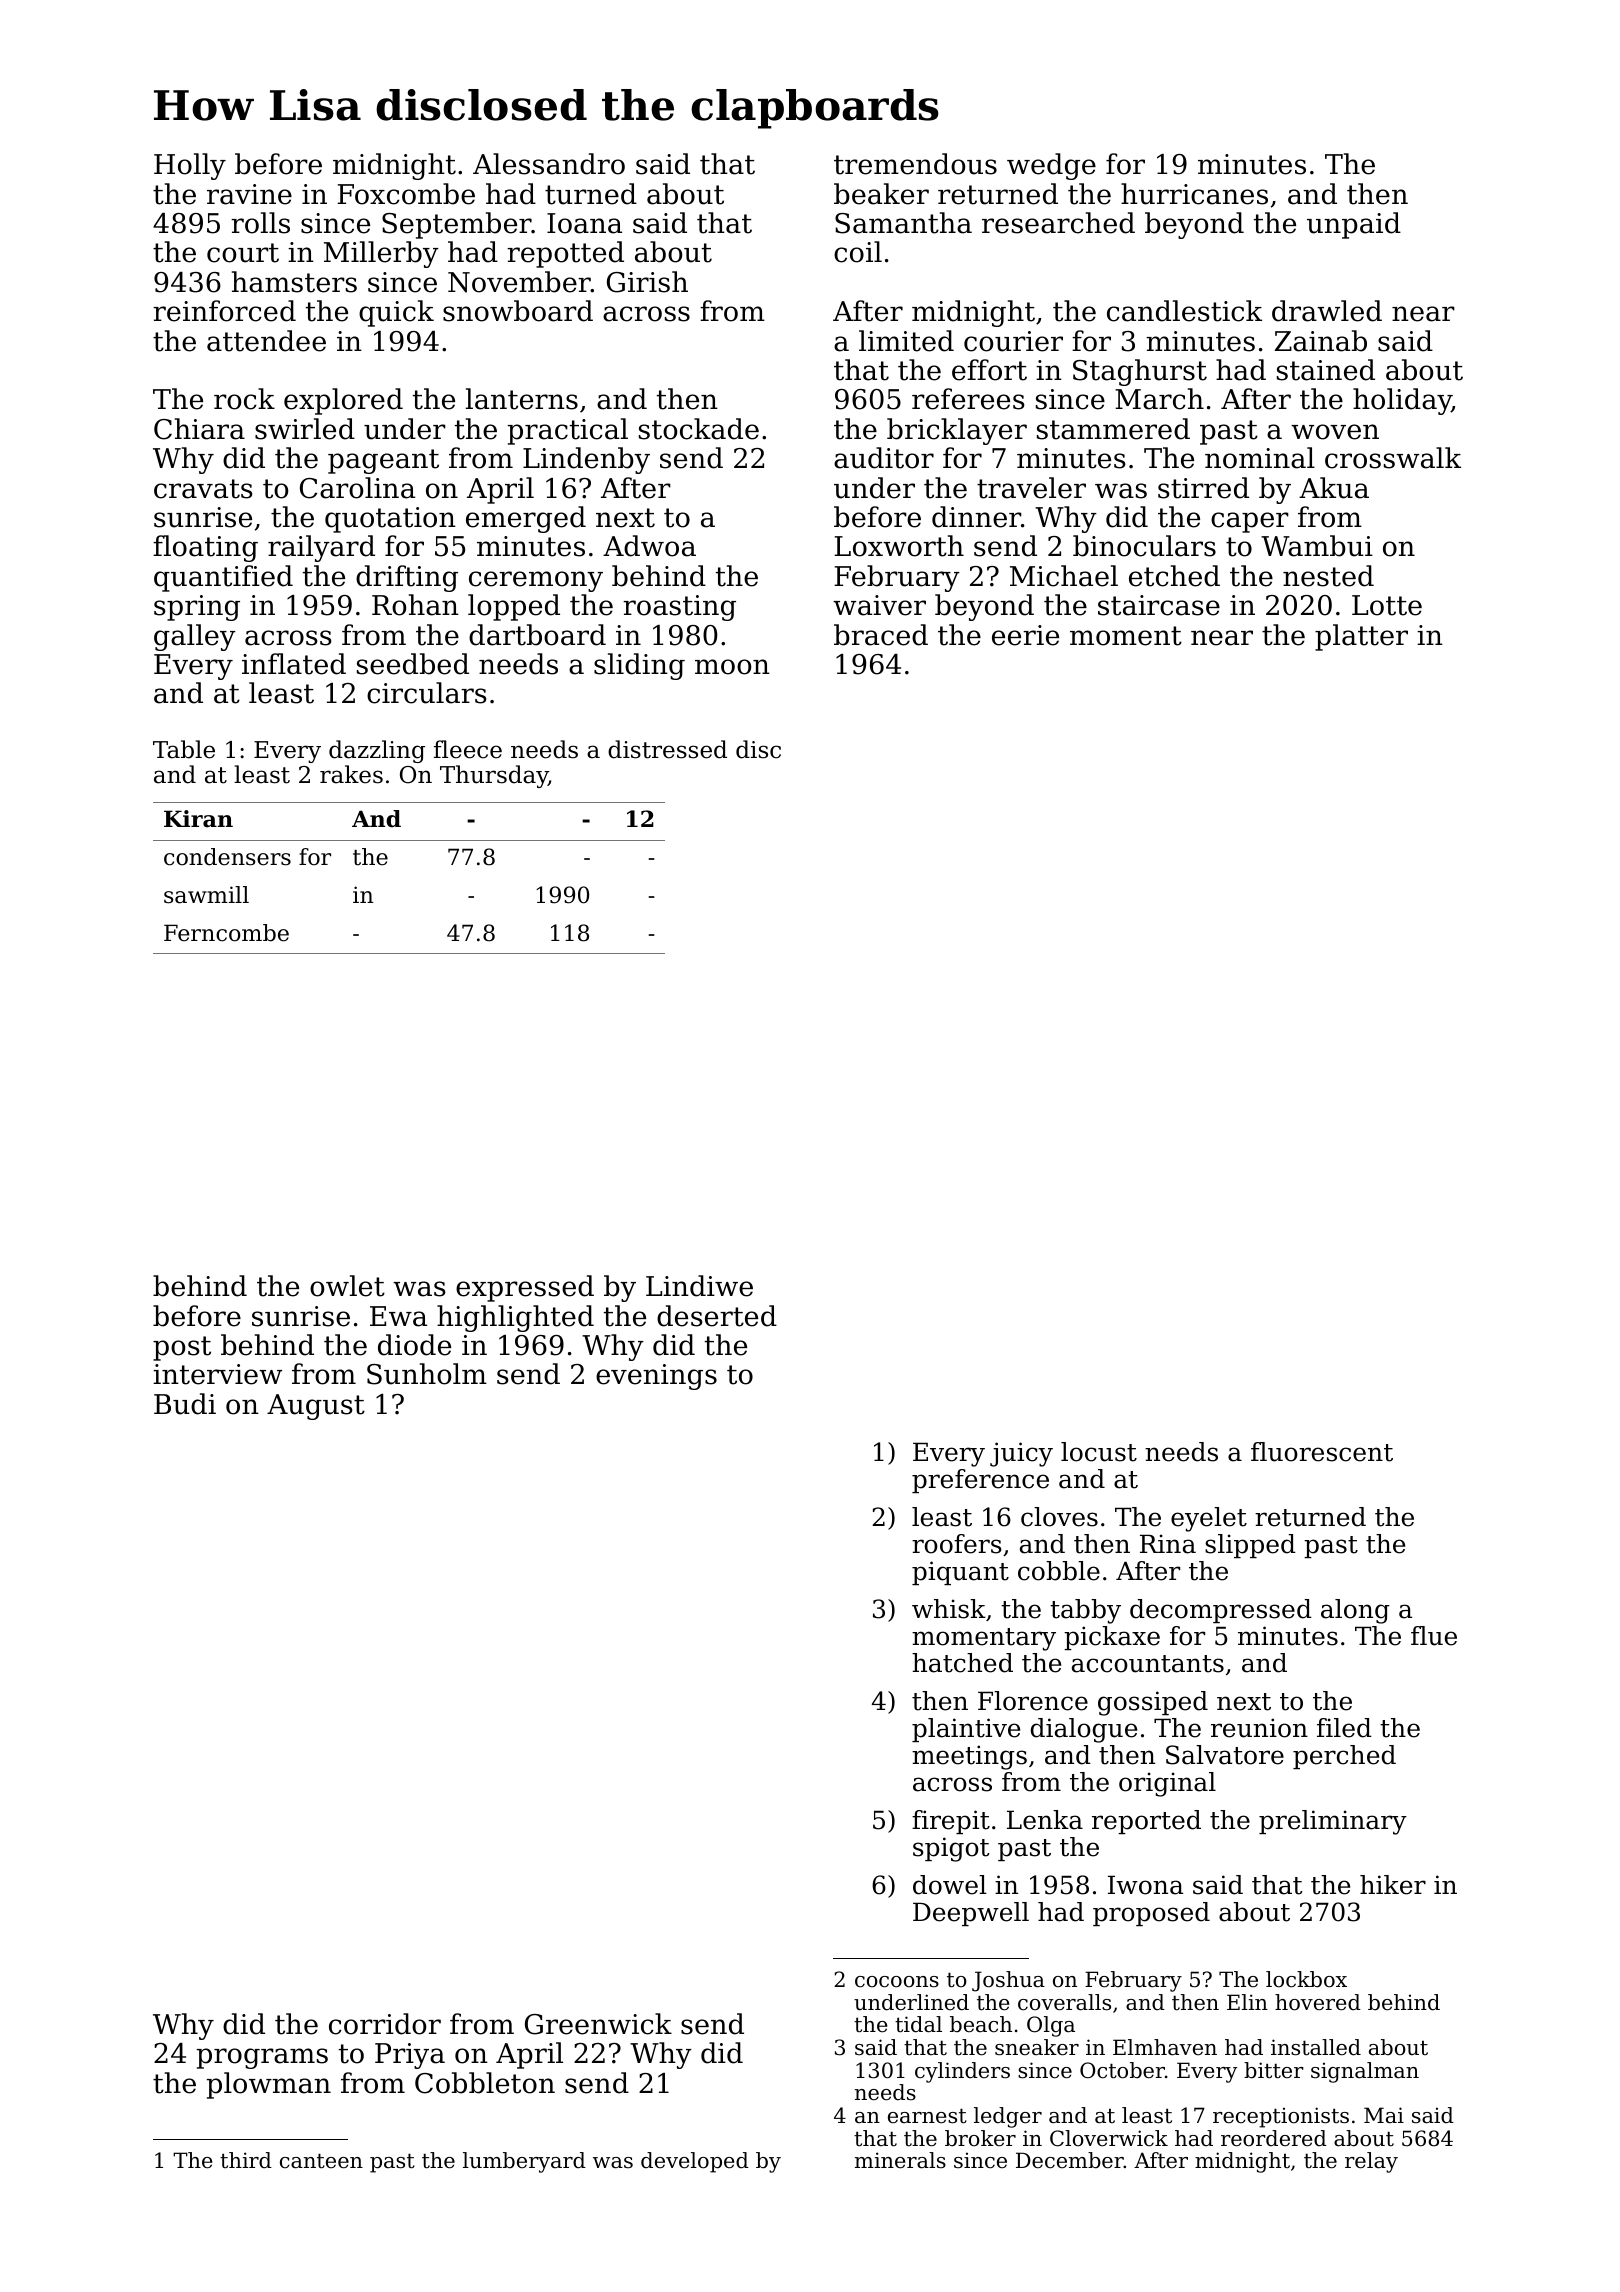  I want to click on whisk, so click(949, 1609).
